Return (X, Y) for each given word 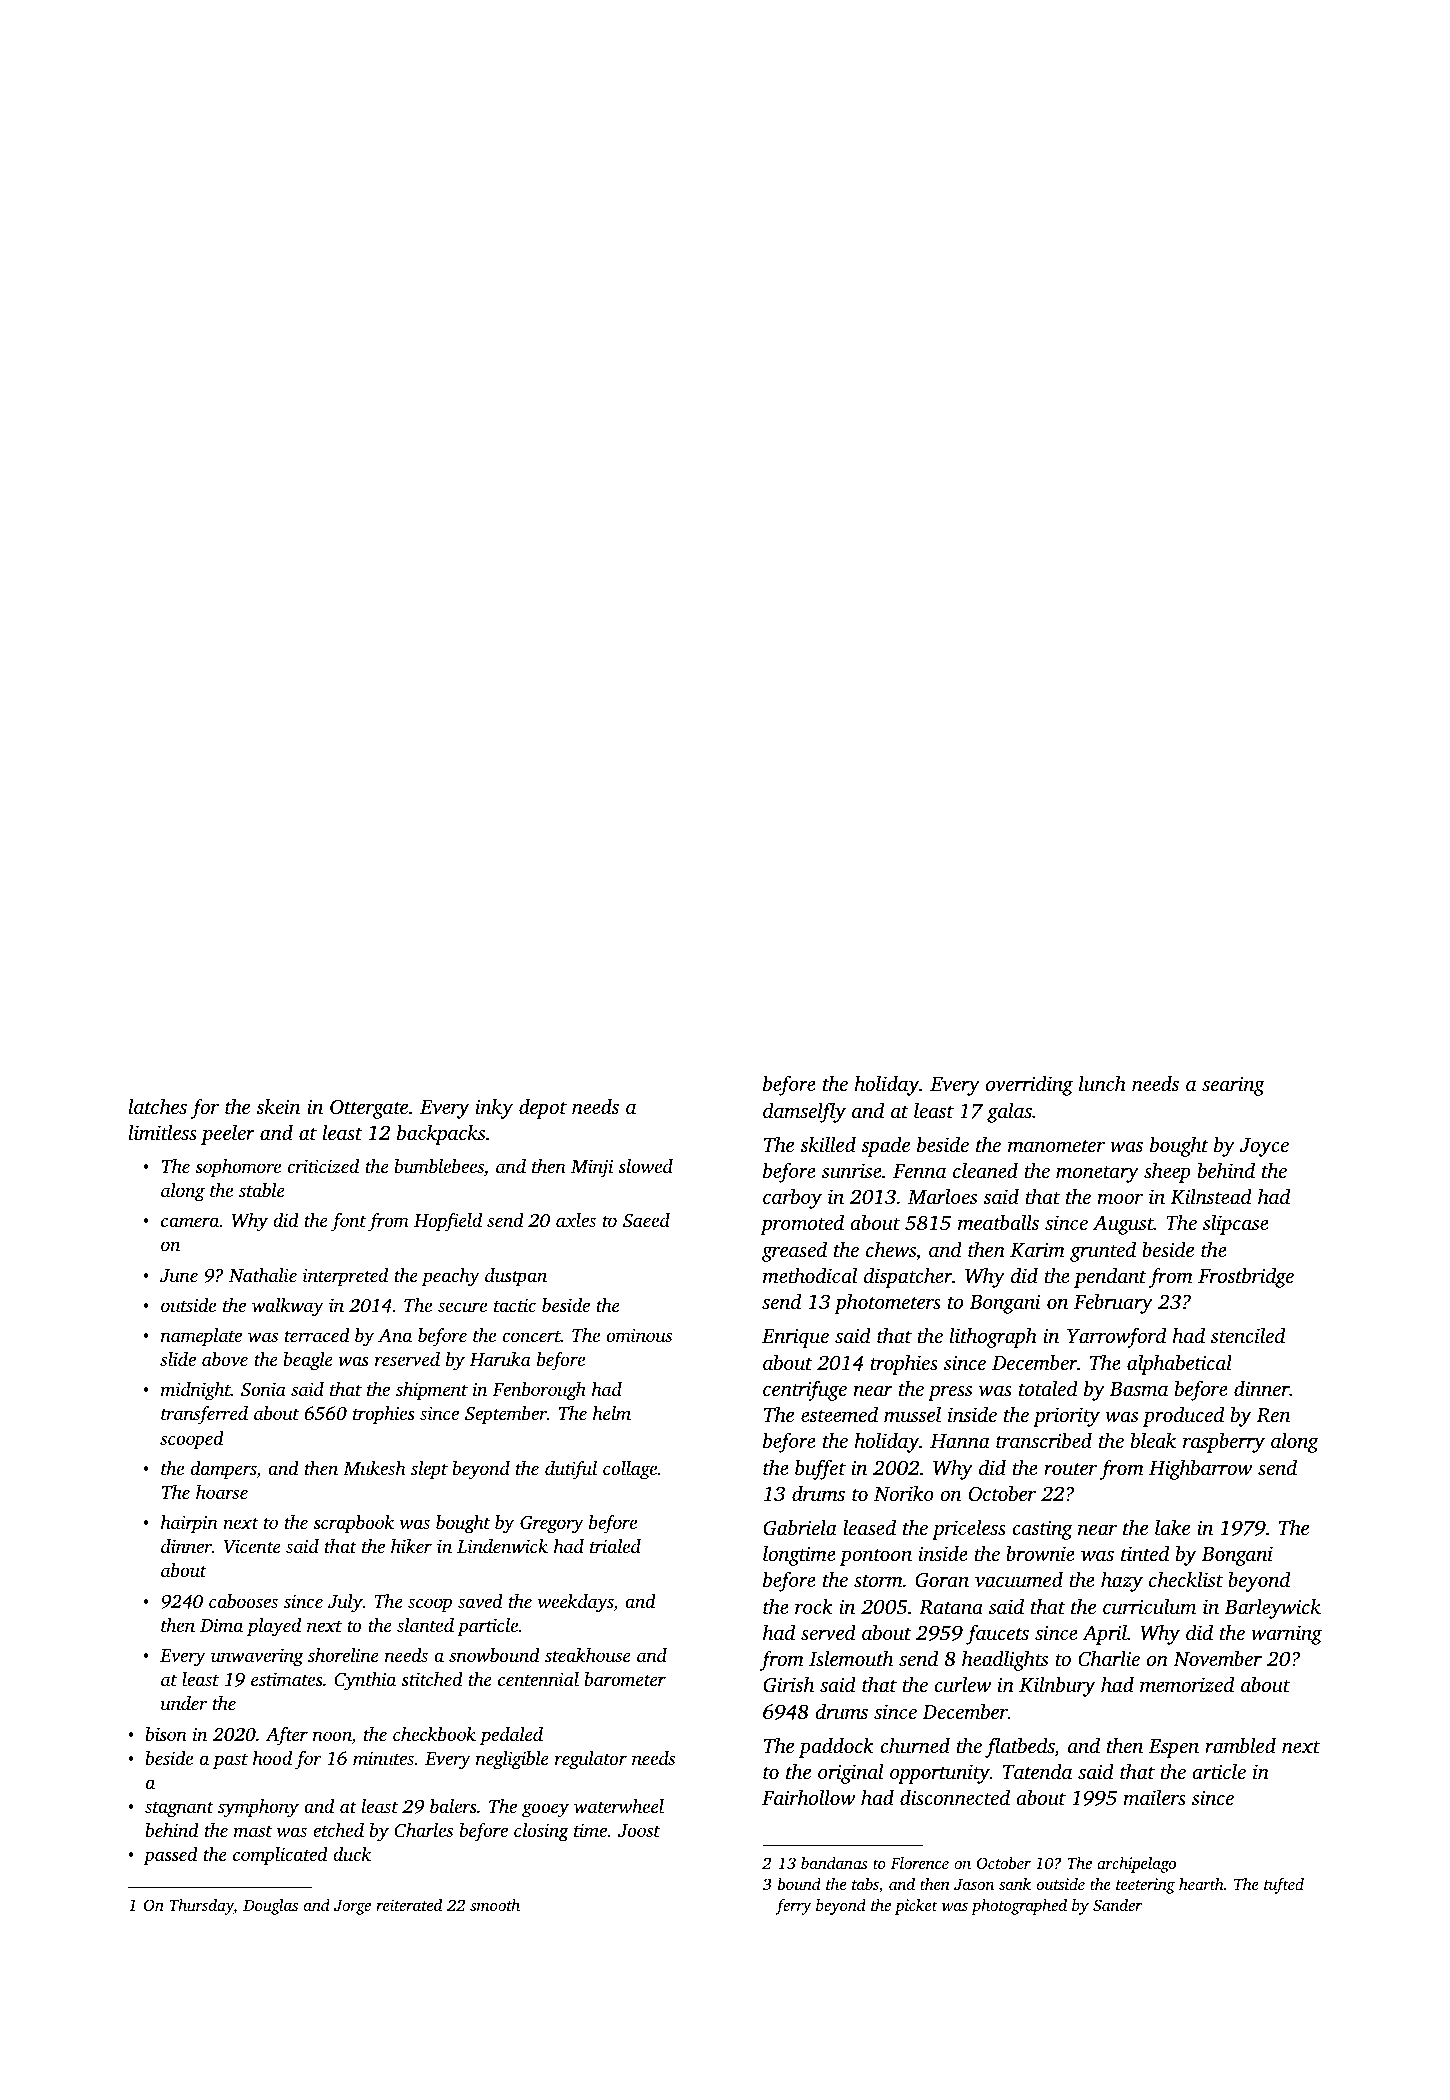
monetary (1097, 1174)
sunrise (852, 1170)
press (950, 1393)
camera (190, 1222)
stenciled (1248, 1335)
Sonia (263, 1389)
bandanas (834, 1862)
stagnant (179, 1810)
